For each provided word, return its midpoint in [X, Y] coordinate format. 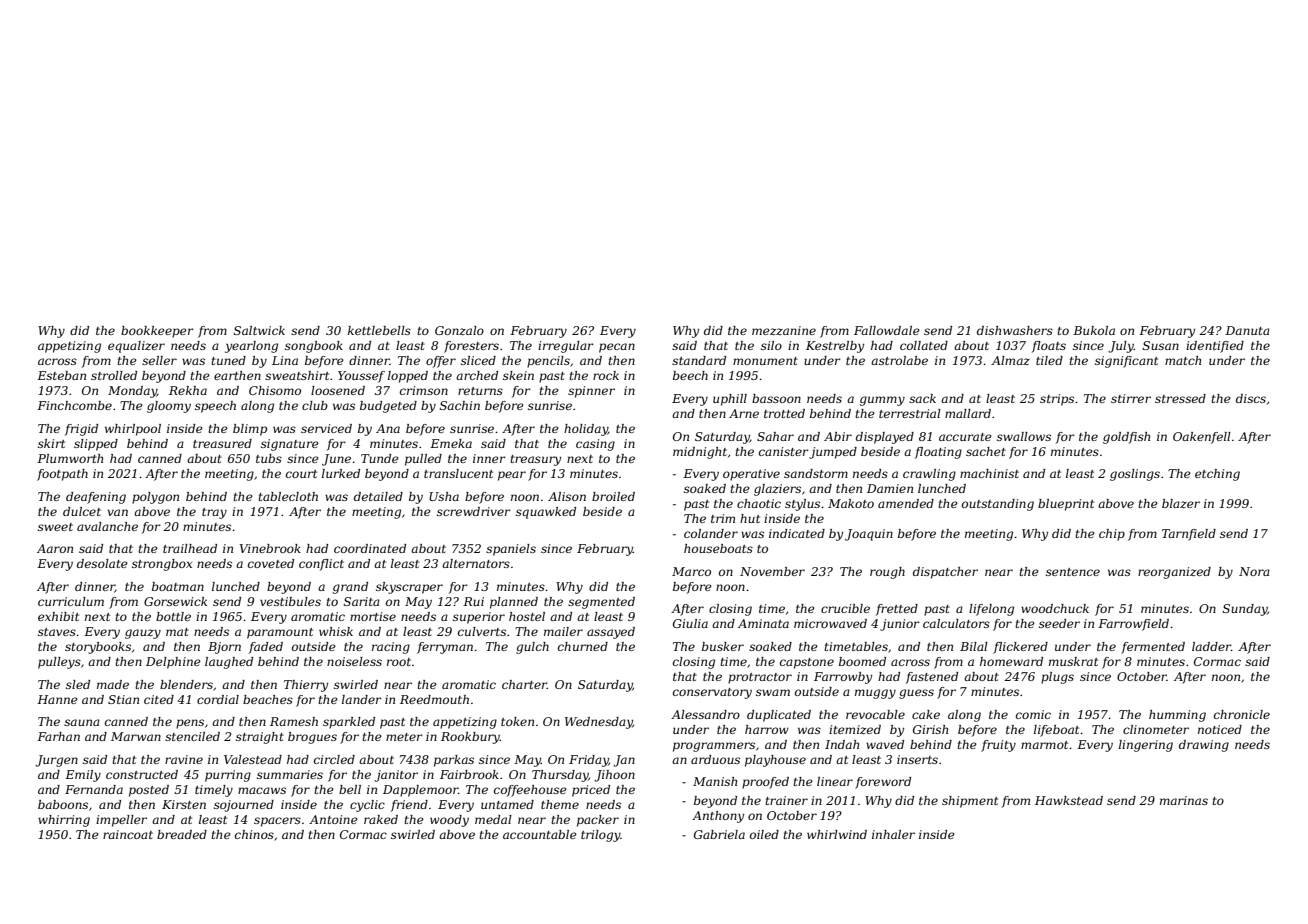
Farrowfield [1133, 625]
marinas [1184, 800]
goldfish [1126, 438]
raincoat [128, 834]
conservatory [712, 693]
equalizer [136, 347]
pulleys [59, 663]
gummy [882, 401]
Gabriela [719, 834]
